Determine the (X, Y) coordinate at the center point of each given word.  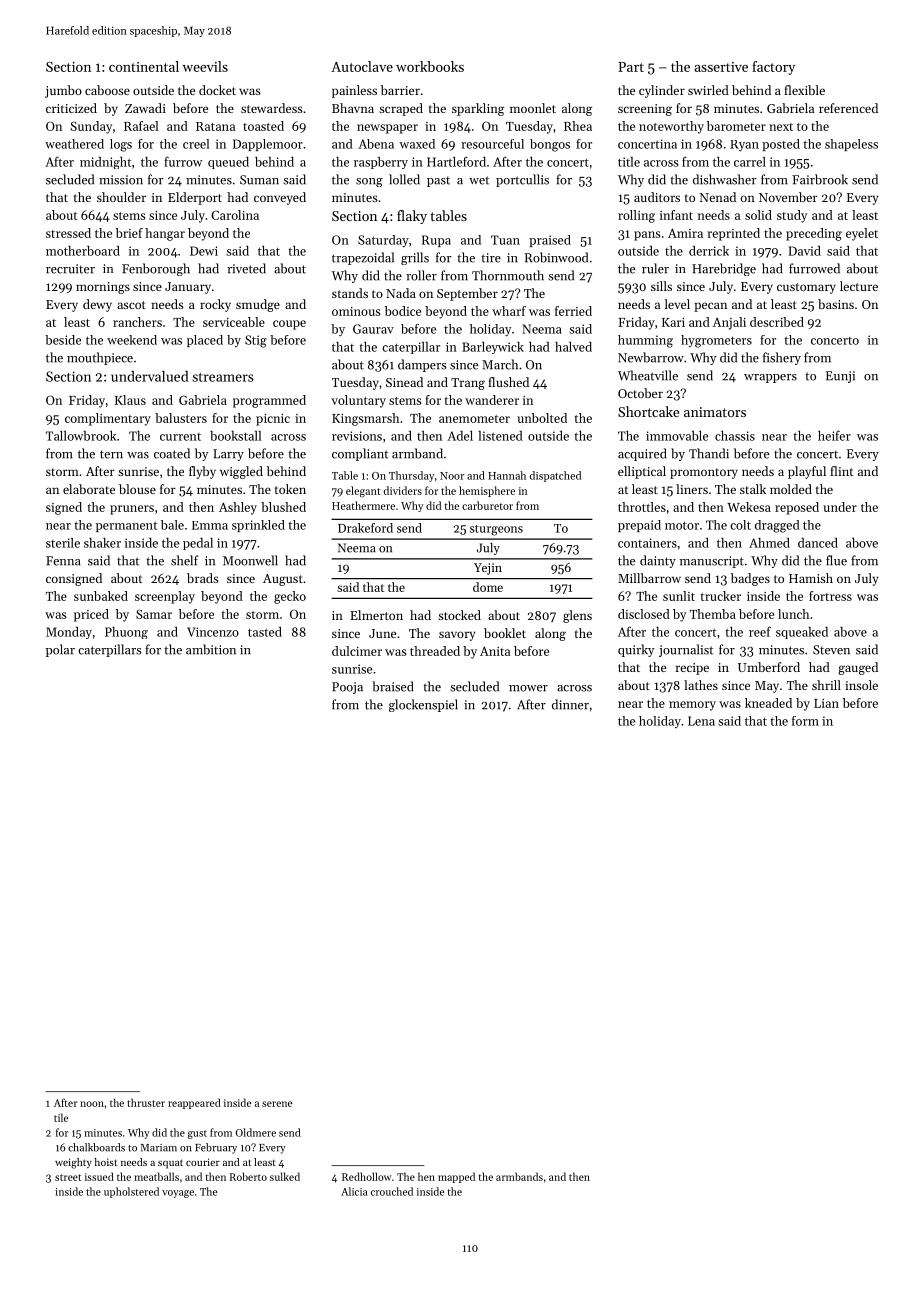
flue (836, 560)
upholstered (131, 1192)
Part (631, 67)
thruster (146, 1102)
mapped (456, 1177)
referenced (848, 108)
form (805, 721)
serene (277, 1104)
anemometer (474, 419)
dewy (97, 305)
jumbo (63, 91)
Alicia (354, 1191)
